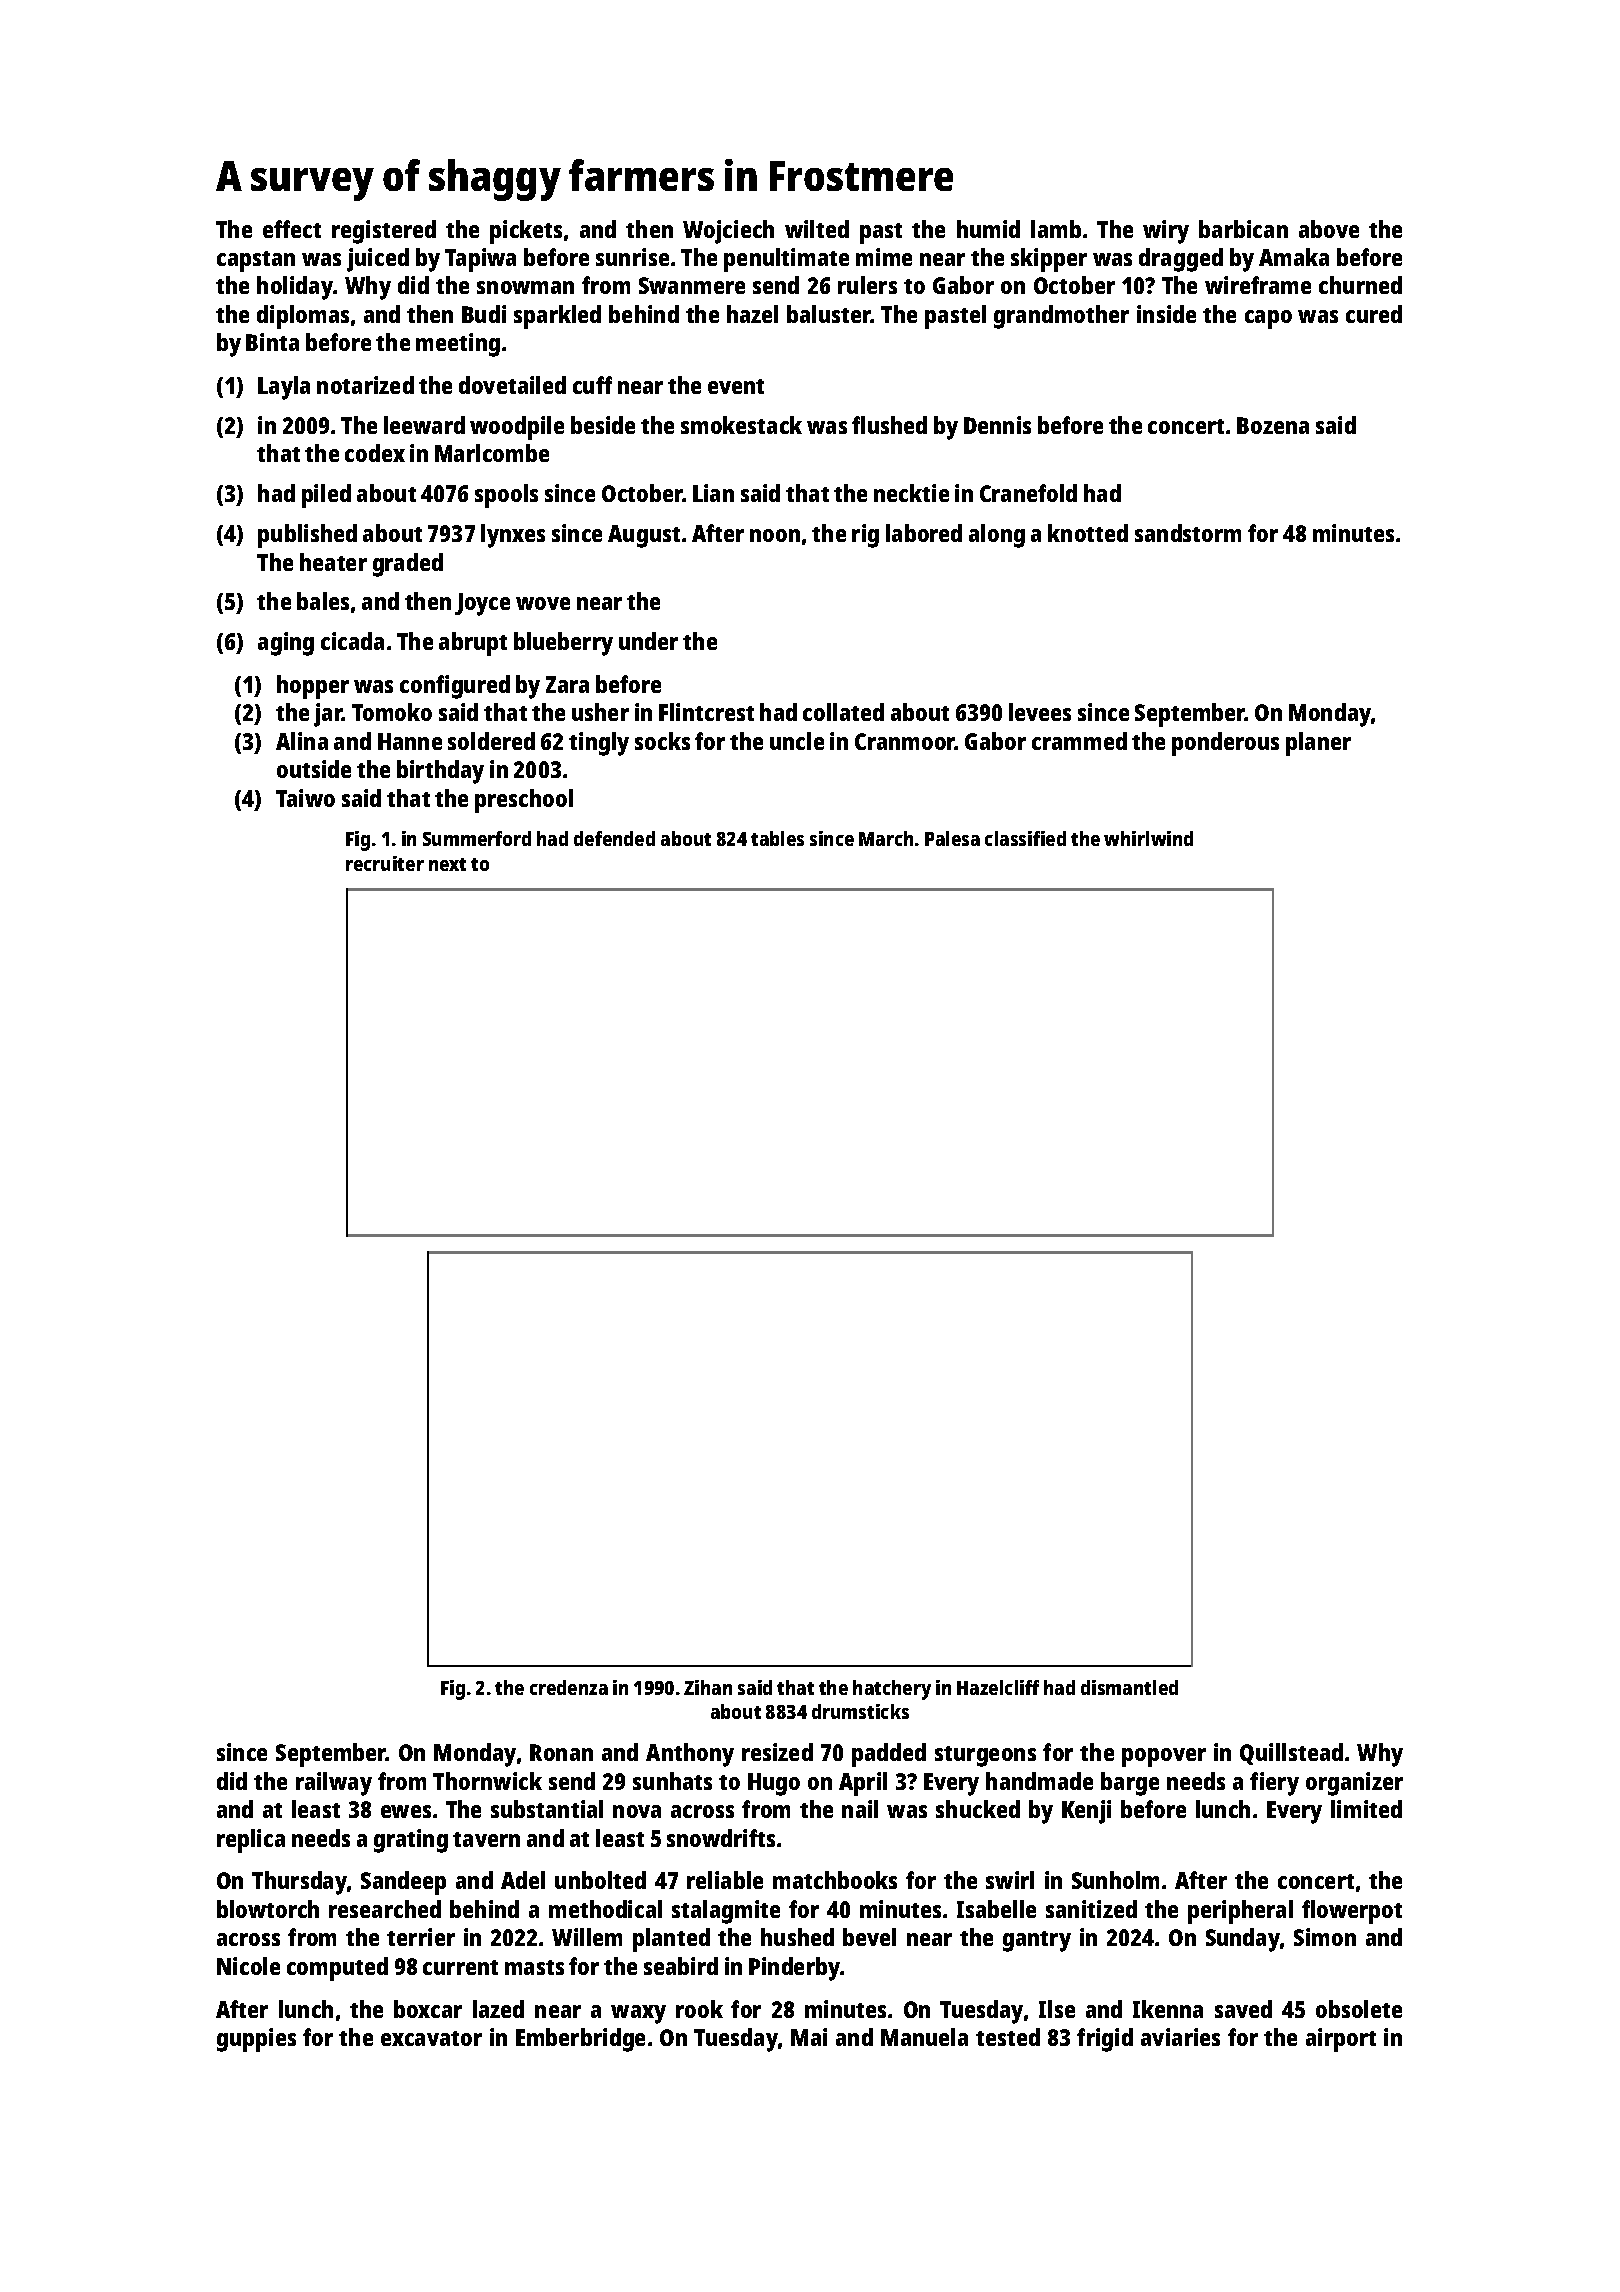 This screenshot has width=1620, height=2292. I want to click on ponderous, so click(1225, 744).
